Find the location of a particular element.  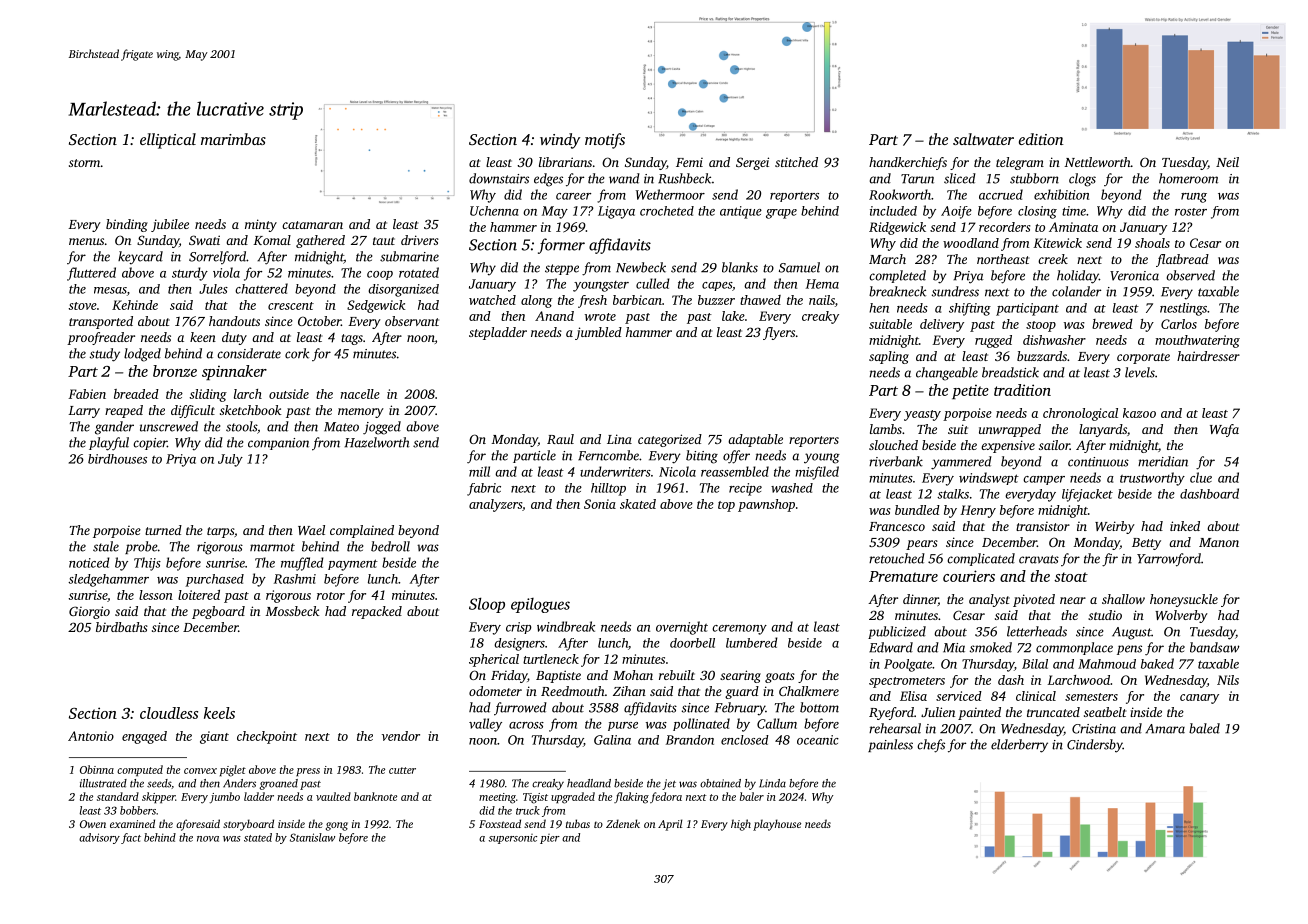

elliptical is located at coordinates (168, 141).
